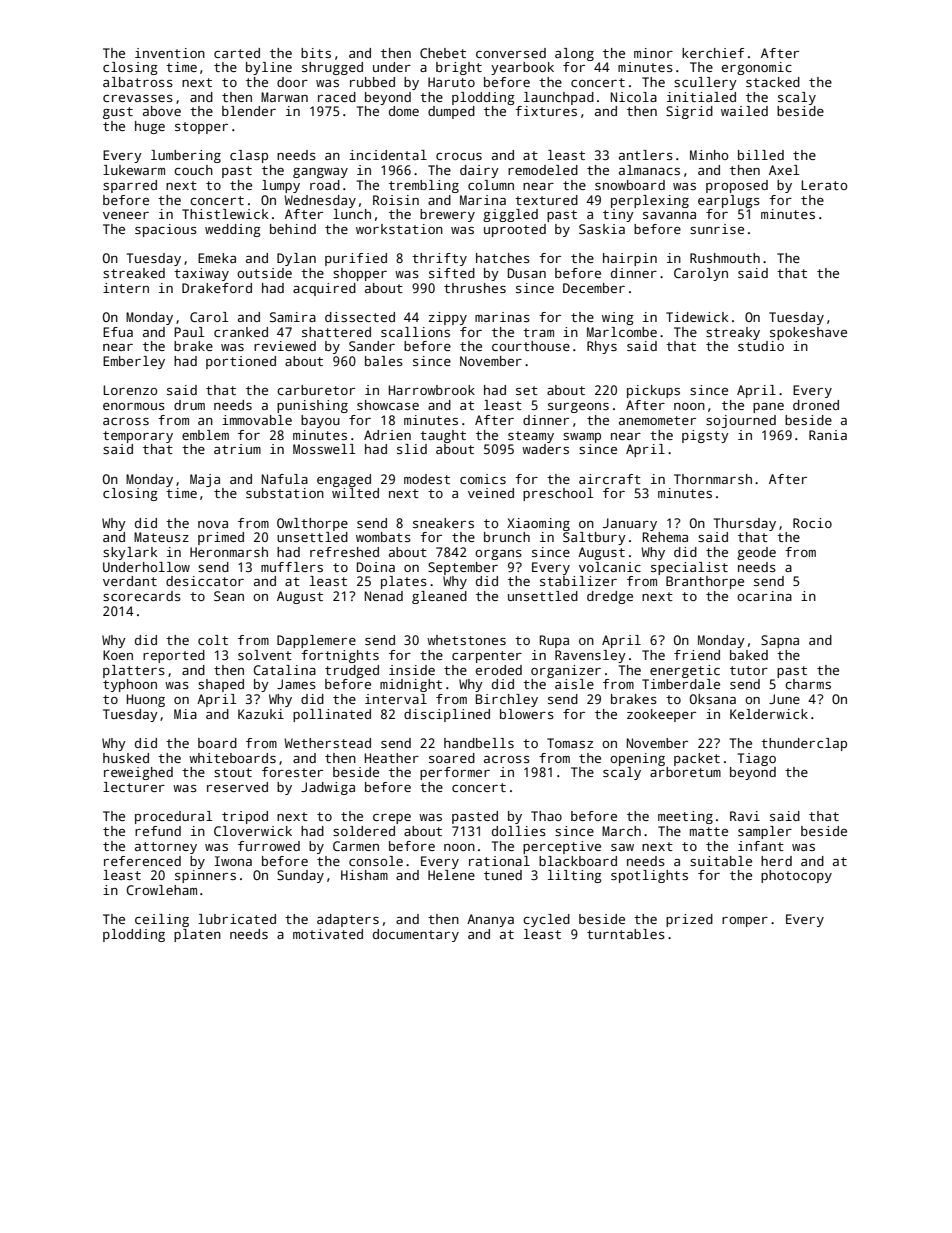 The image size is (952, 1233). I want to click on Sander, so click(372, 346).
